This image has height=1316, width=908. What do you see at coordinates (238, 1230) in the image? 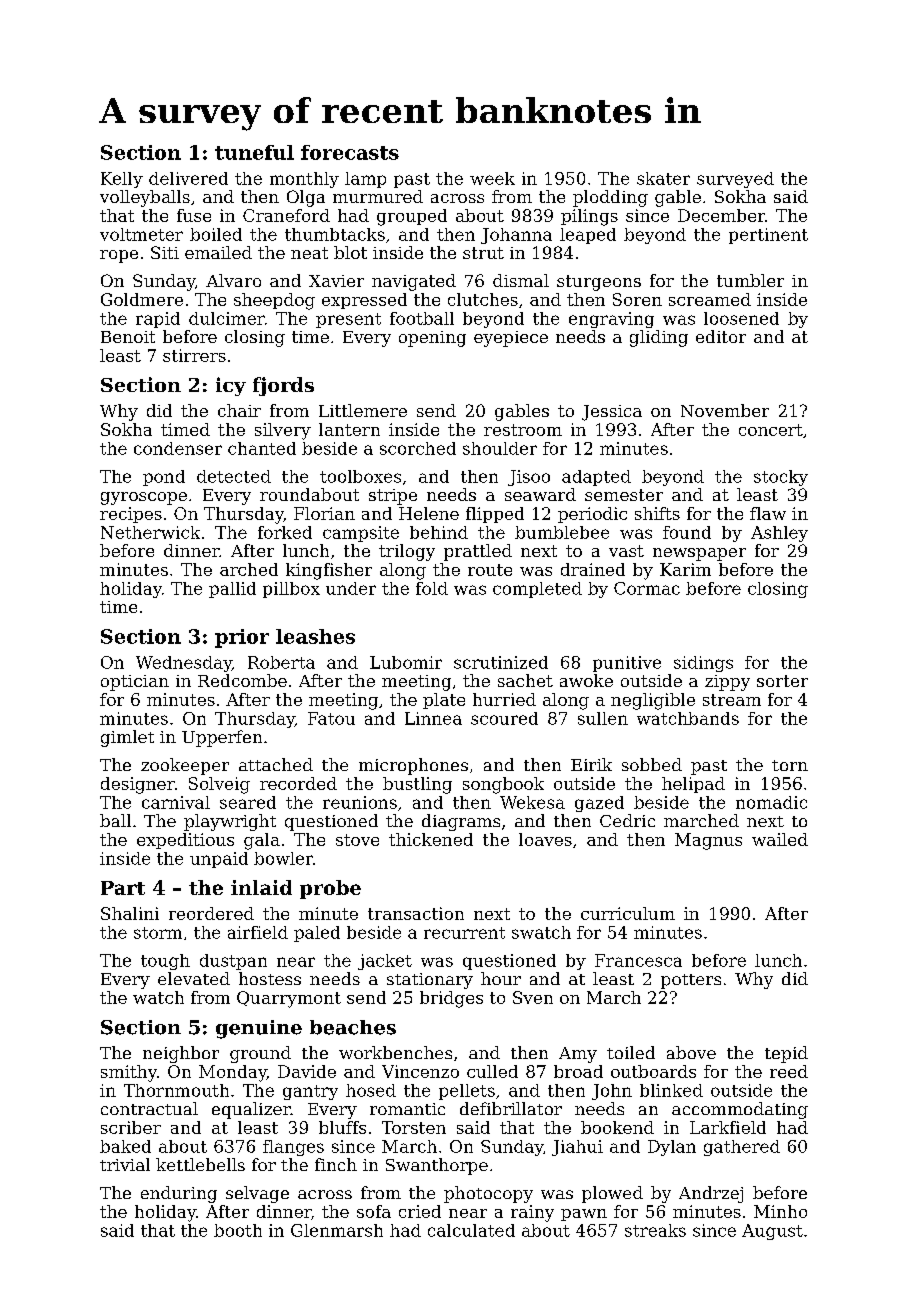
I see `booth` at bounding box center [238, 1230].
